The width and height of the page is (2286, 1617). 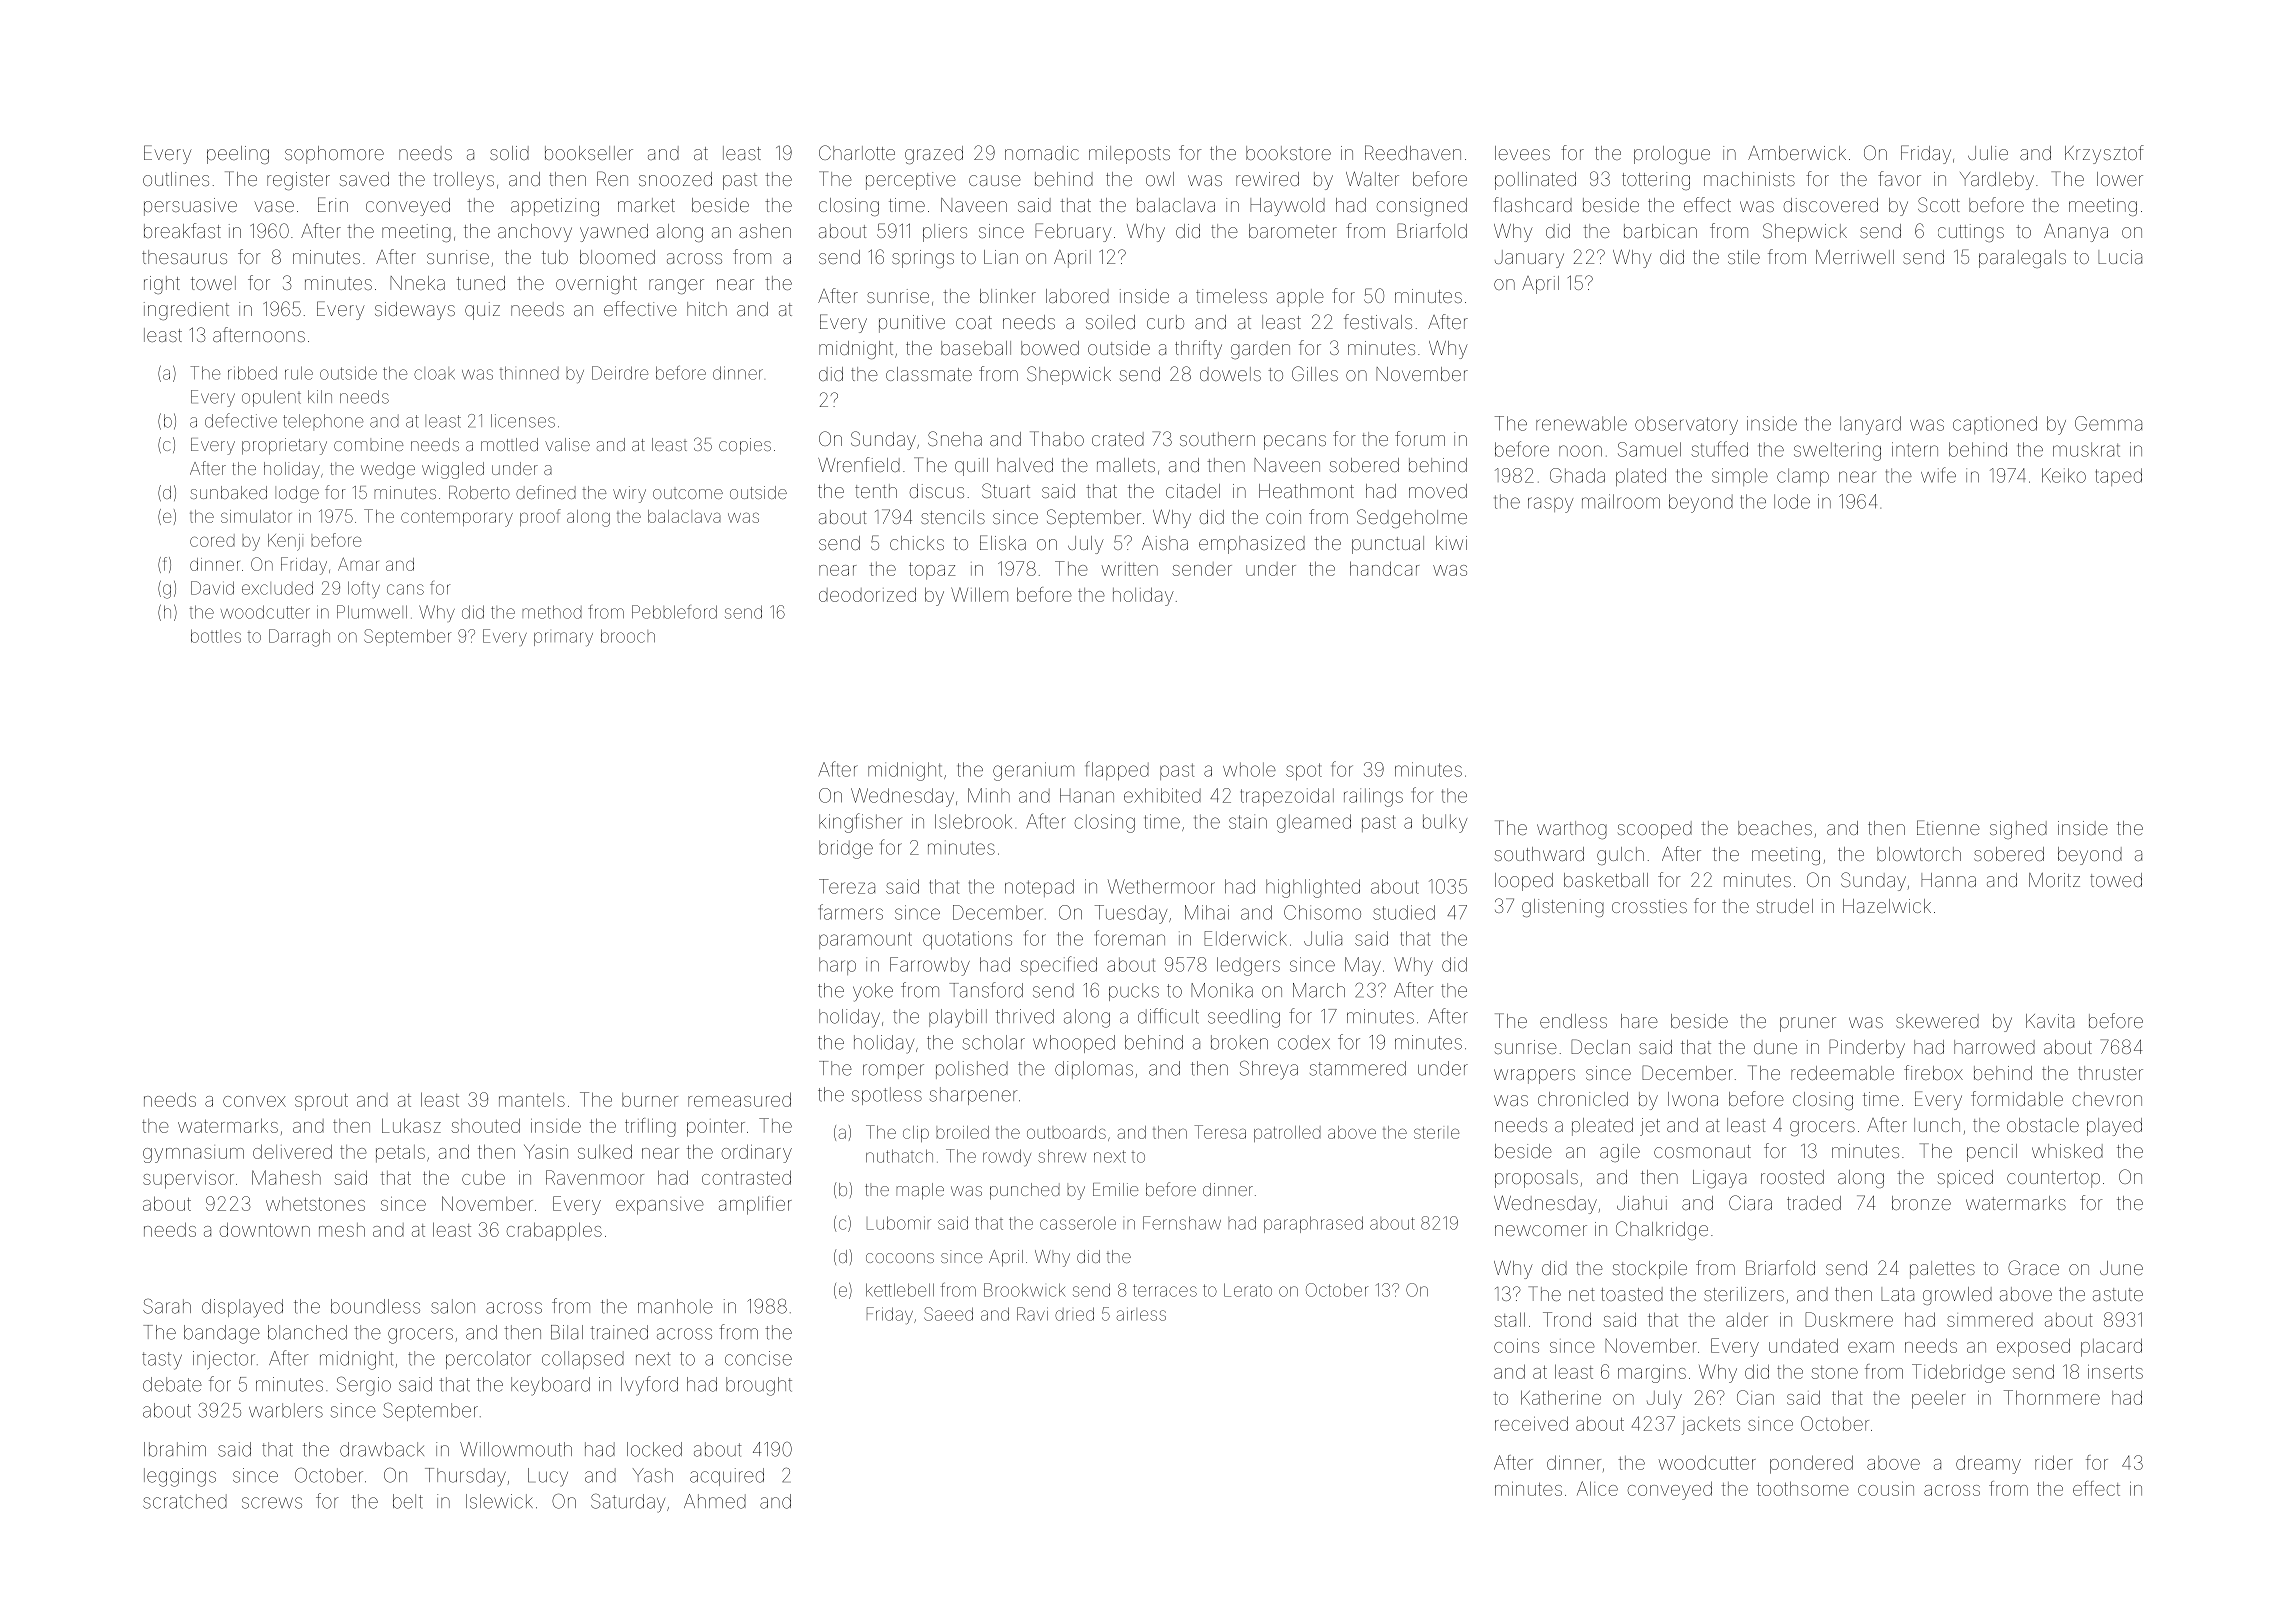 What do you see at coordinates (1117, 770) in the page?
I see `flapped` at bounding box center [1117, 770].
